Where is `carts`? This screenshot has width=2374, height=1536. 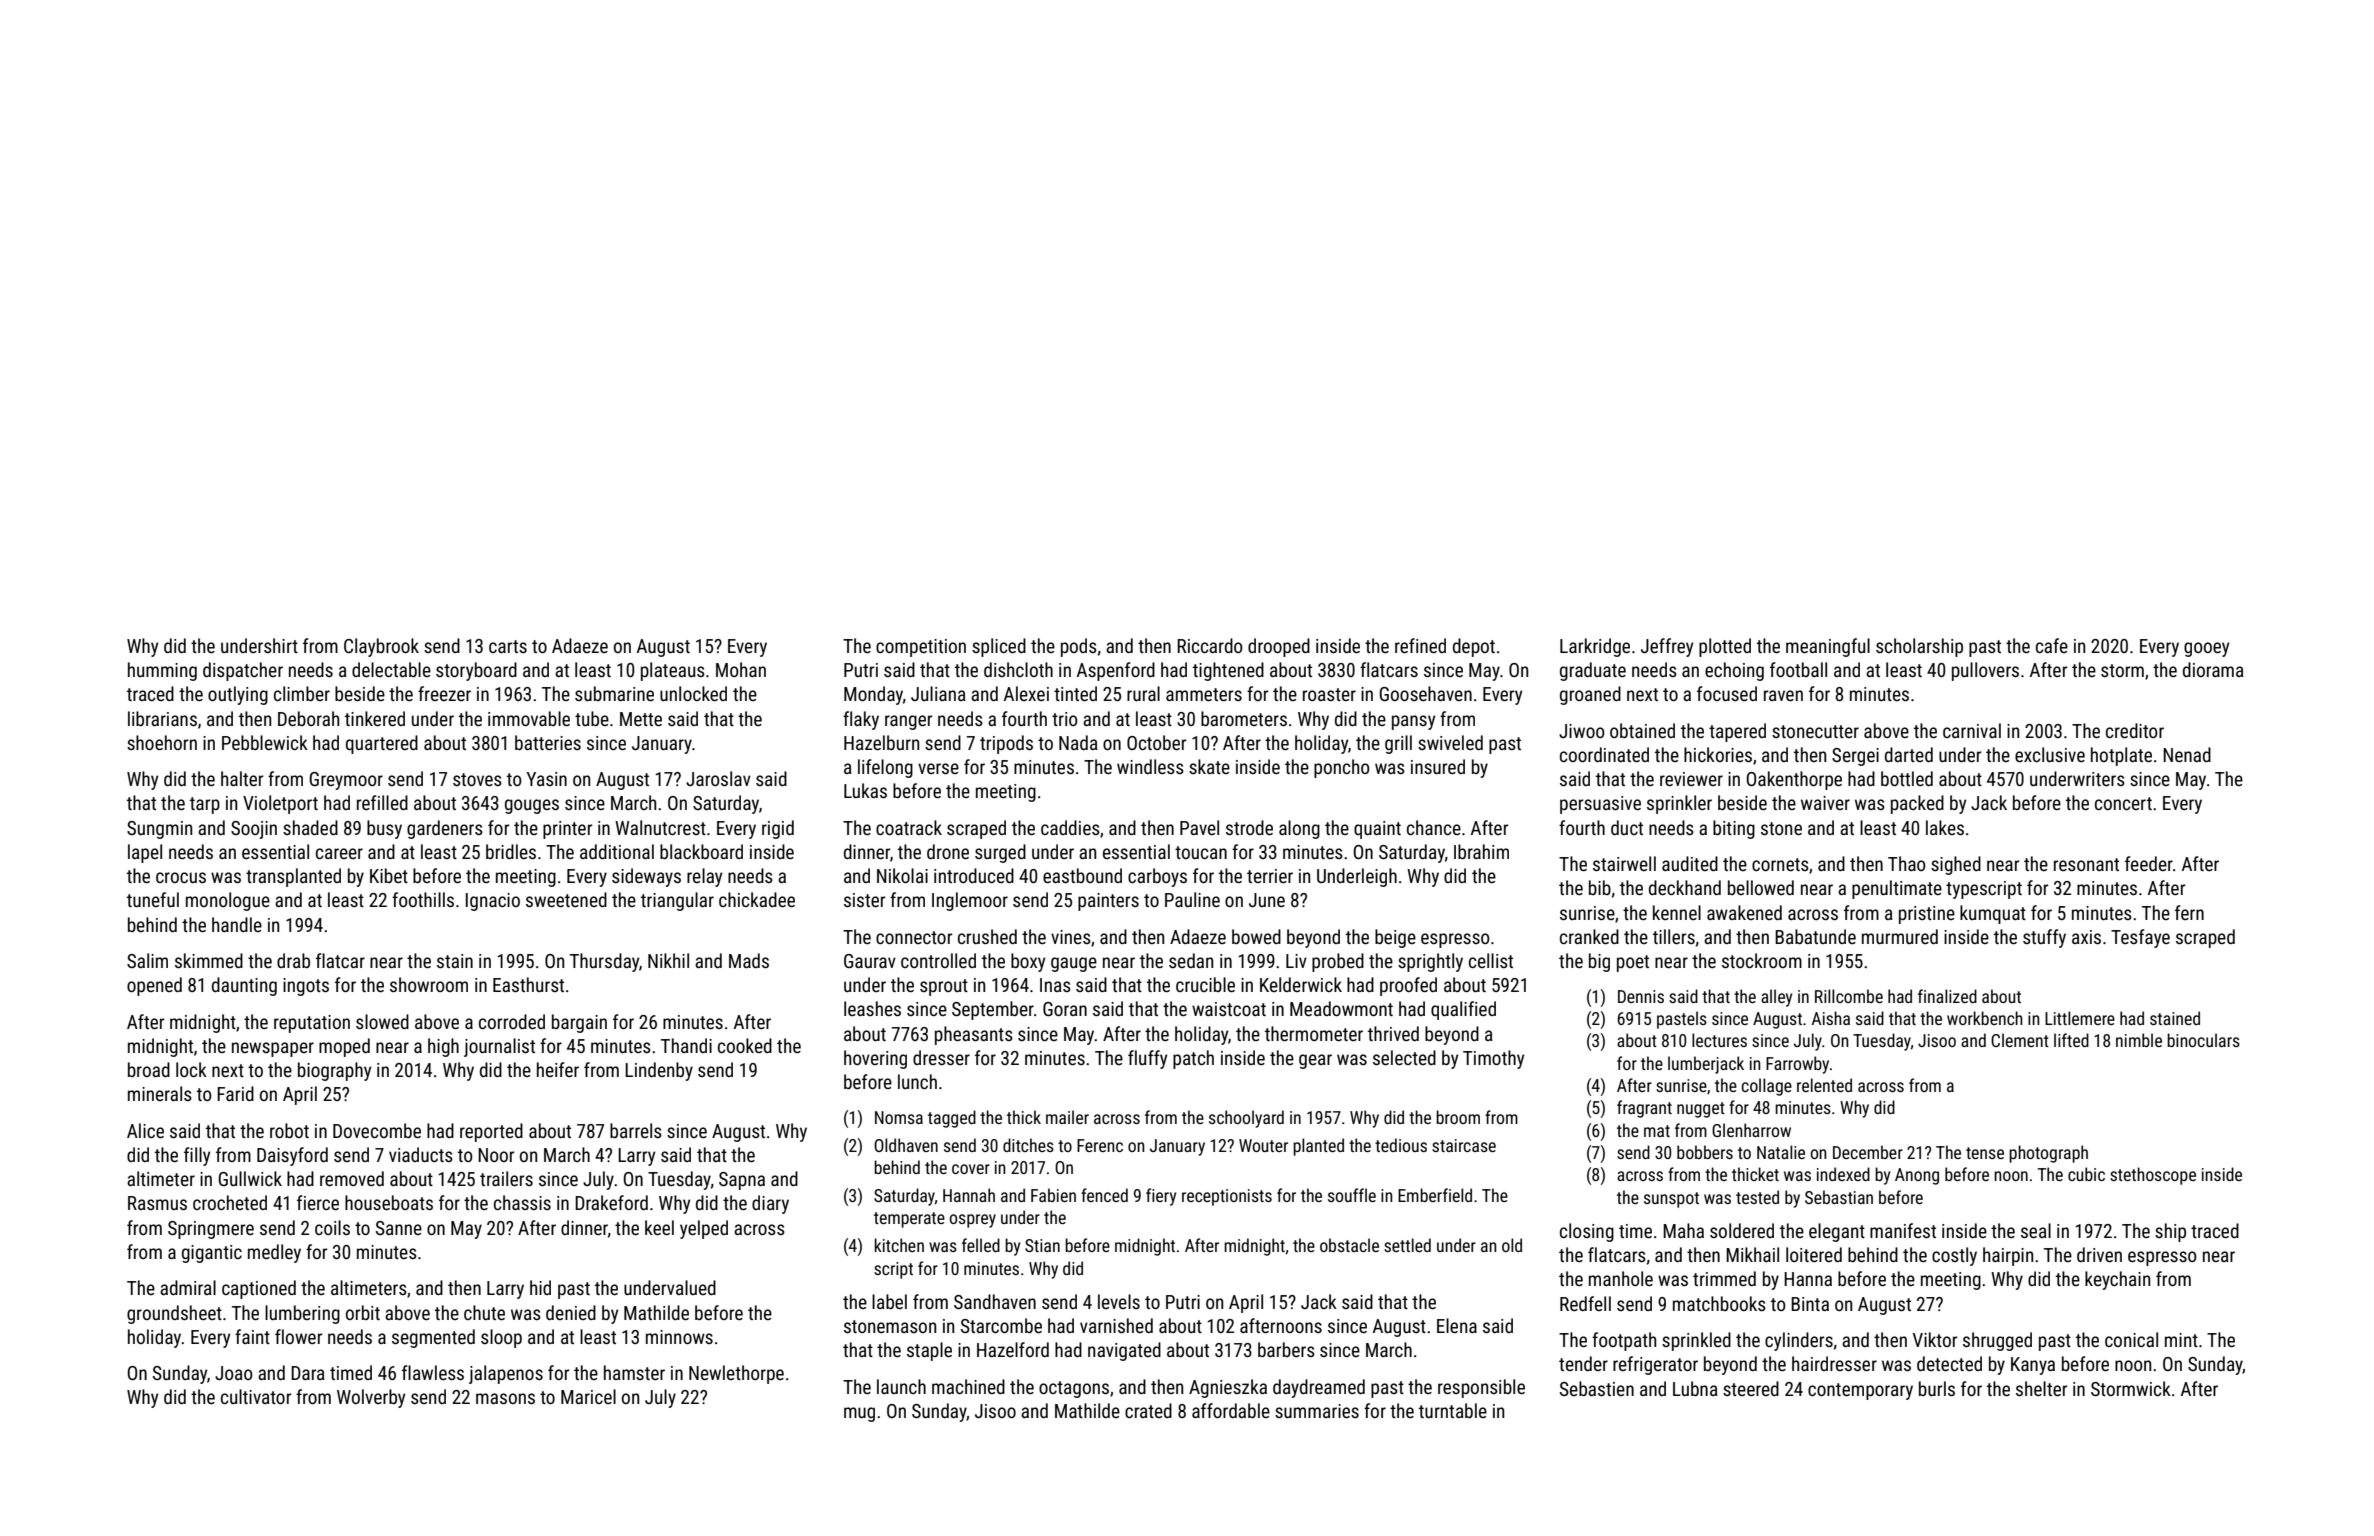 carts is located at coordinates (508, 646).
